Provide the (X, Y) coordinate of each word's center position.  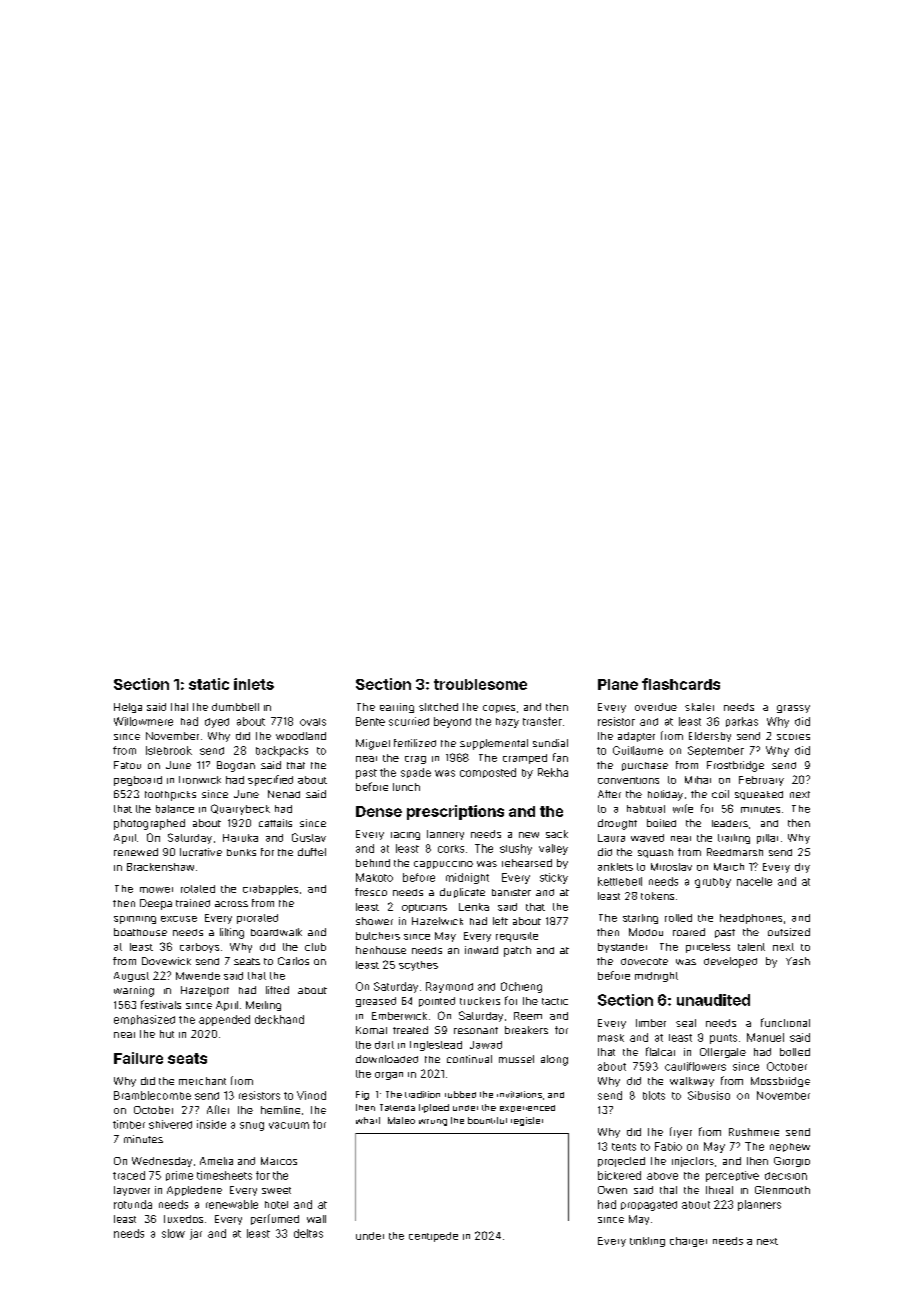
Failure (138, 1058)
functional (785, 1022)
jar (196, 1234)
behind (373, 863)
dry (802, 868)
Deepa (156, 904)
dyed (217, 723)
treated (410, 1030)
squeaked (759, 795)
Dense (379, 811)
